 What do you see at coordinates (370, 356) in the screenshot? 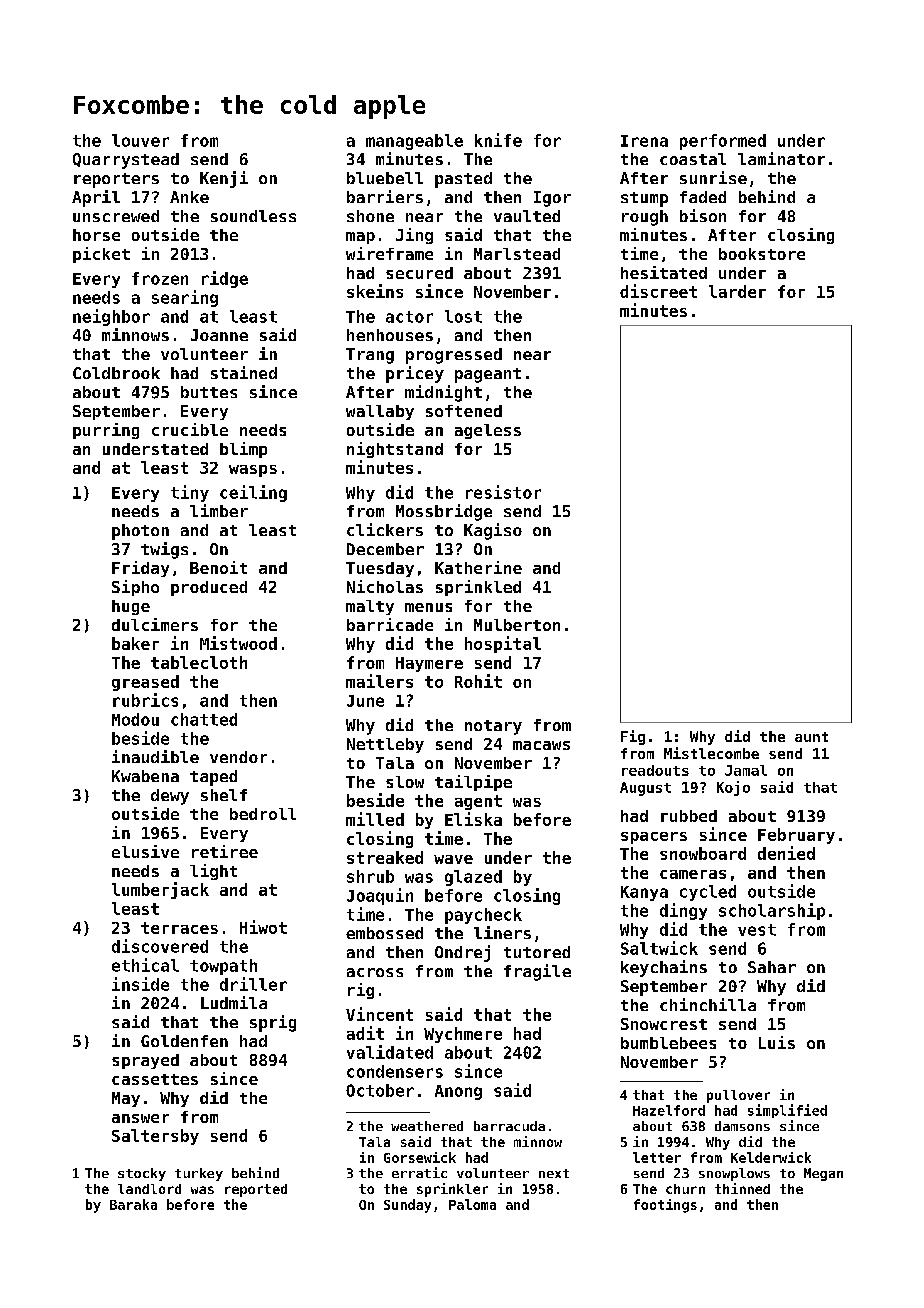
I see `Trang` at bounding box center [370, 356].
